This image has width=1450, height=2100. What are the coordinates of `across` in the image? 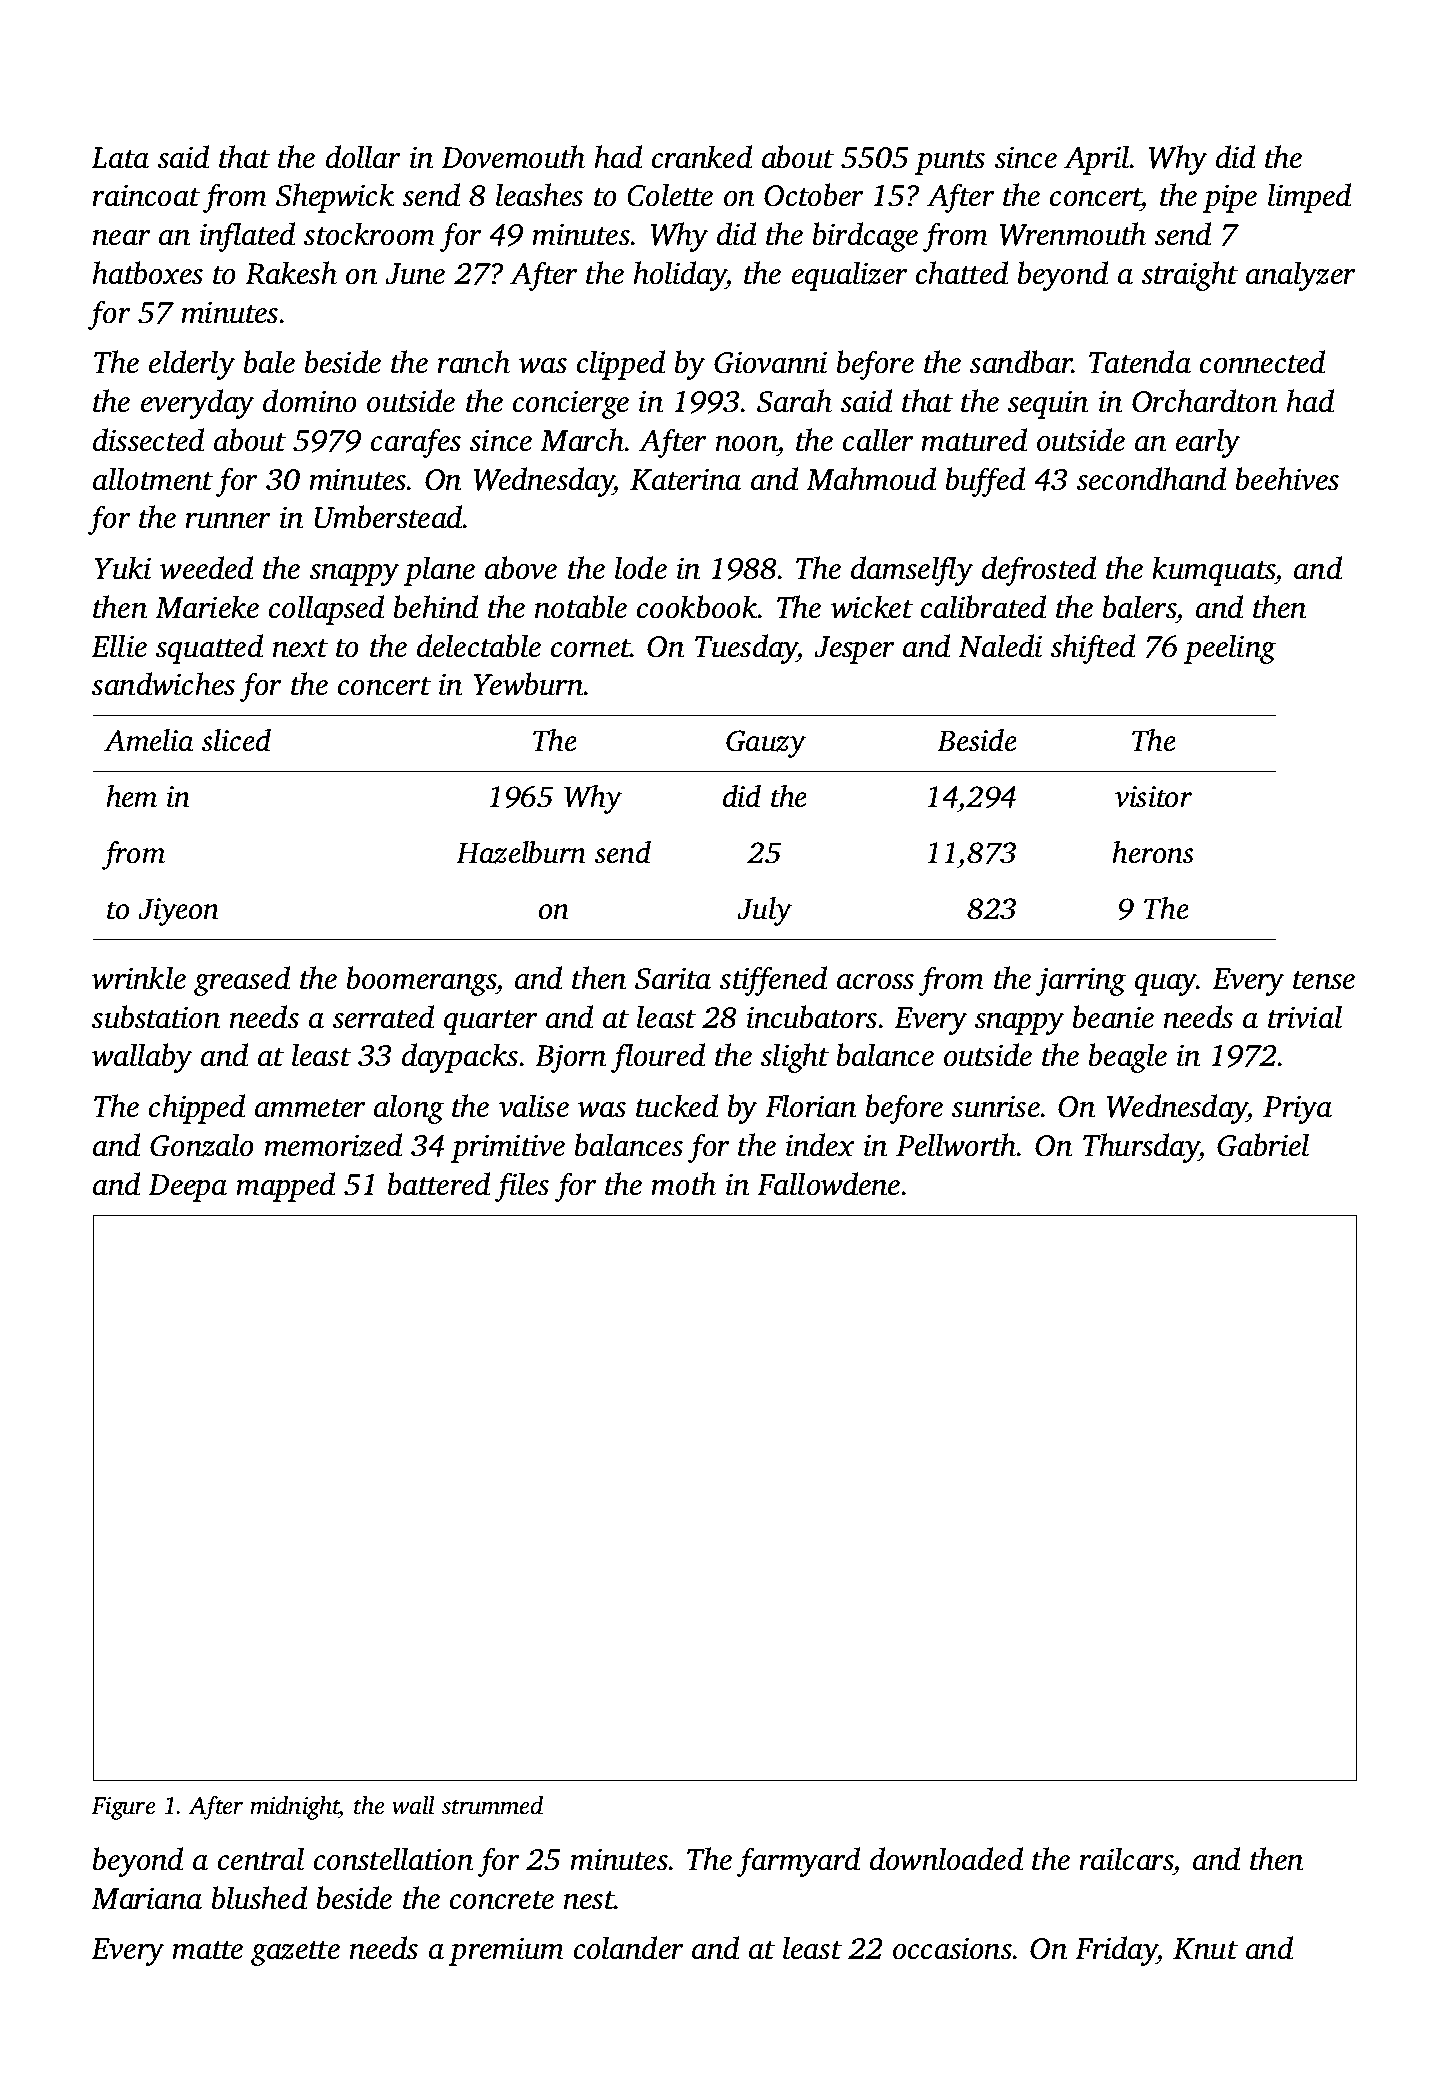 It's located at (875, 982).
